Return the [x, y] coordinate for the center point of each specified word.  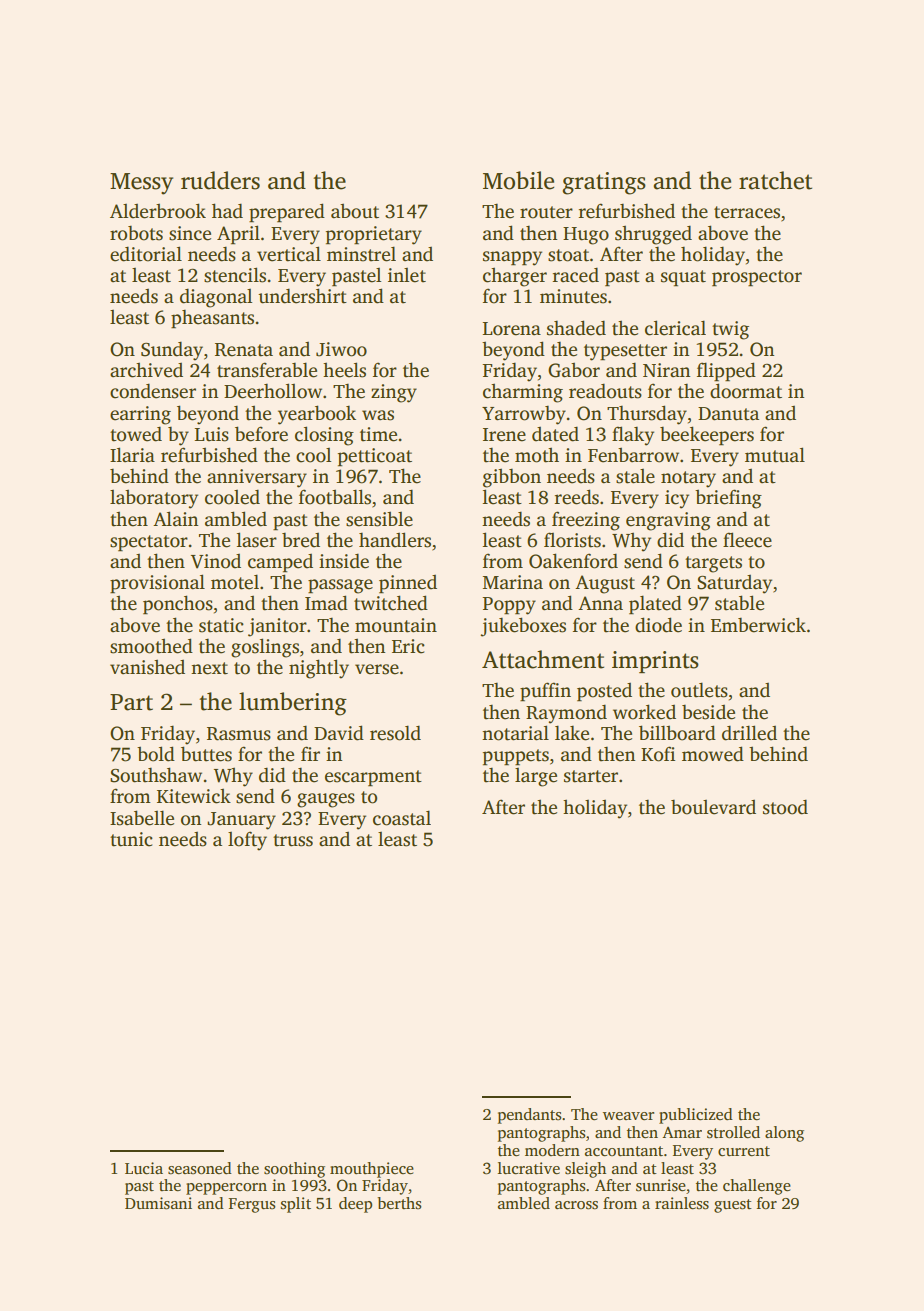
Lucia [144, 1168]
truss [293, 840]
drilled [749, 733]
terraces [747, 212]
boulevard [713, 807]
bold [156, 754]
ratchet [775, 180]
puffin [545, 692]
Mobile [518, 180]
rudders [220, 180]
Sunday [172, 351]
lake [572, 733]
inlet [407, 275]
